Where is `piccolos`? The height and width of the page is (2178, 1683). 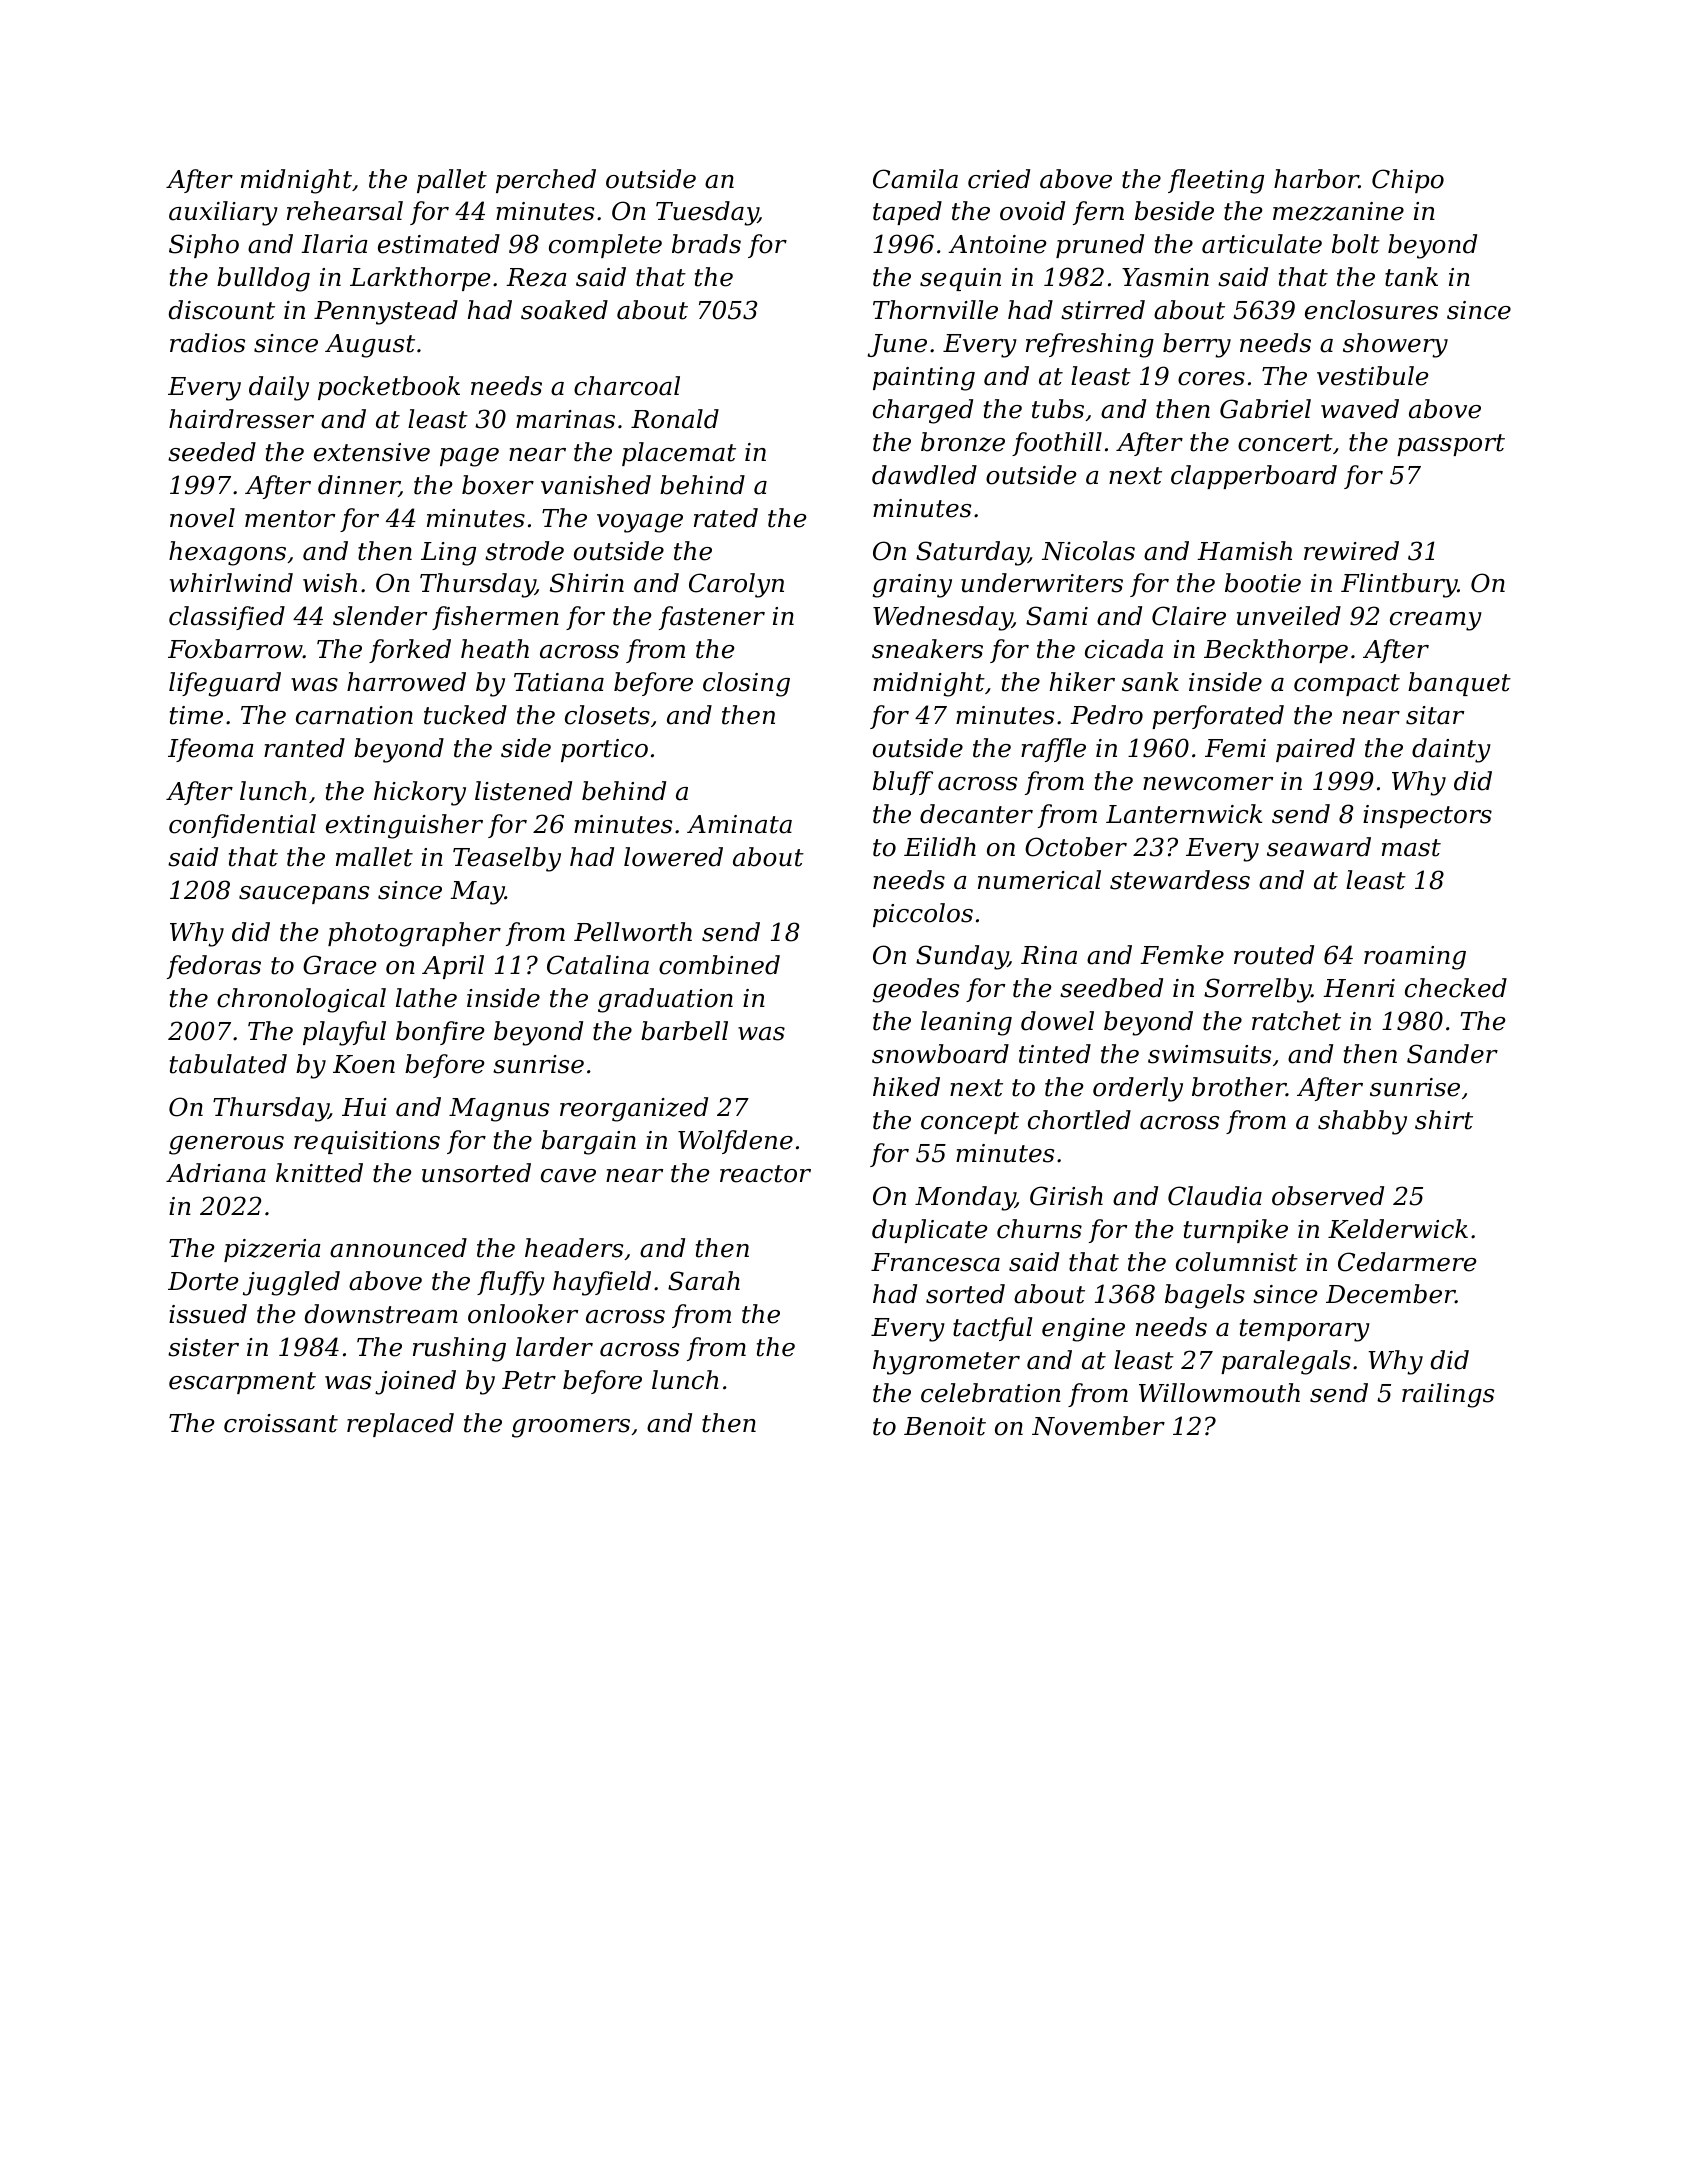 piccolos is located at coordinates (923, 915).
